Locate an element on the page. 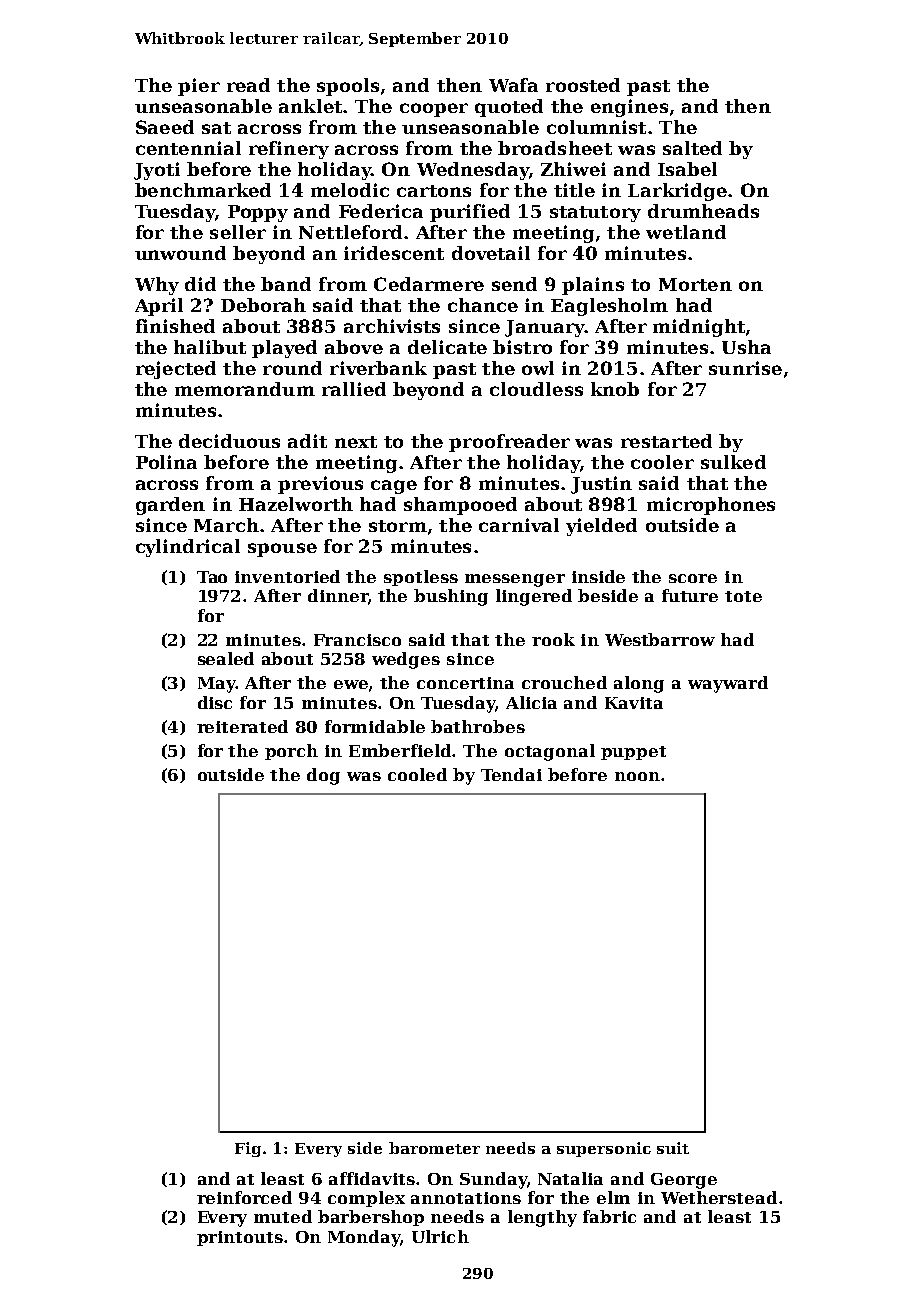  Usha is located at coordinates (746, 347).
